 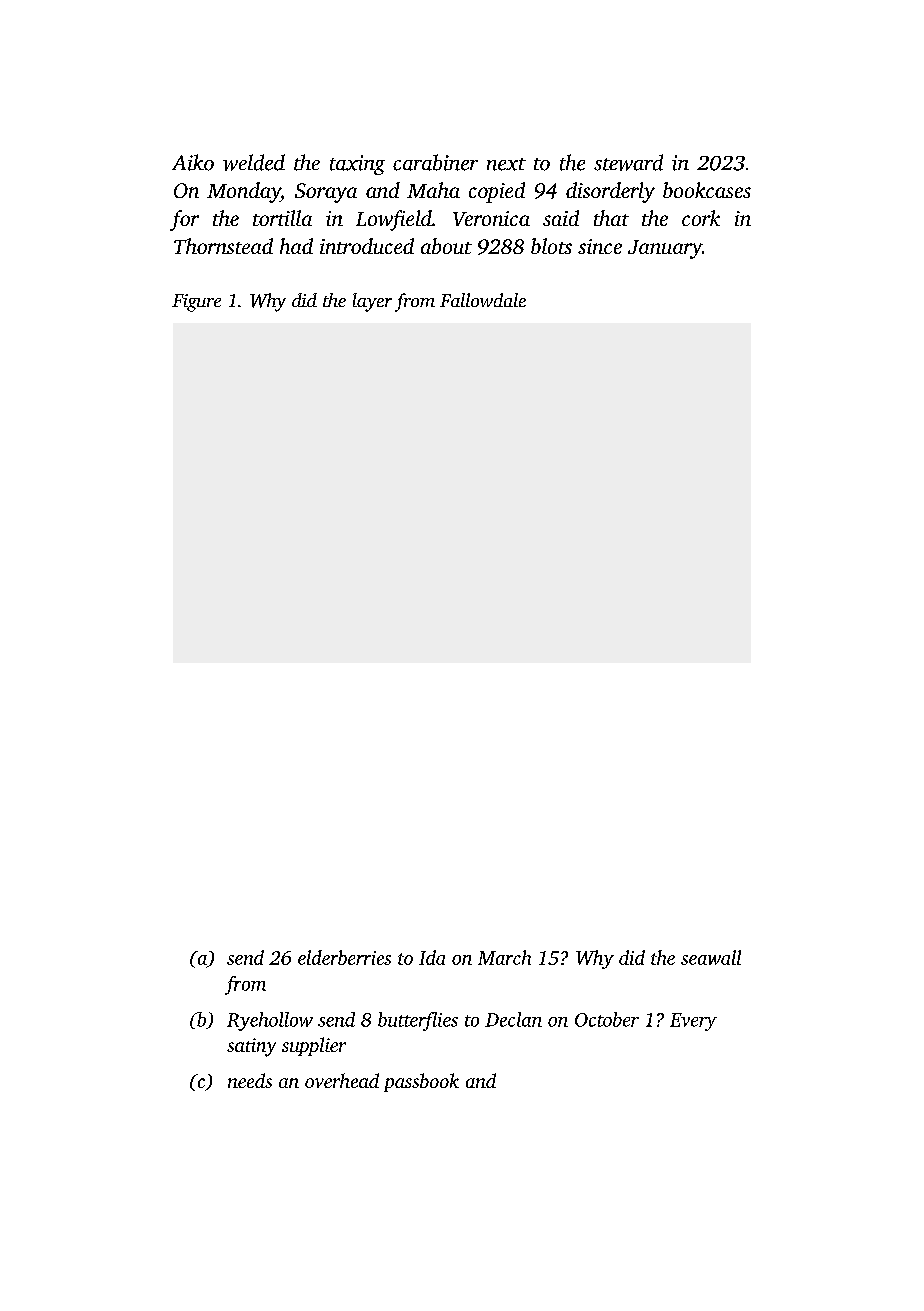 What do you see at coordinates (344, 957) in the screenshot?
I see `elderberries` at bounding box center [344, 957].
